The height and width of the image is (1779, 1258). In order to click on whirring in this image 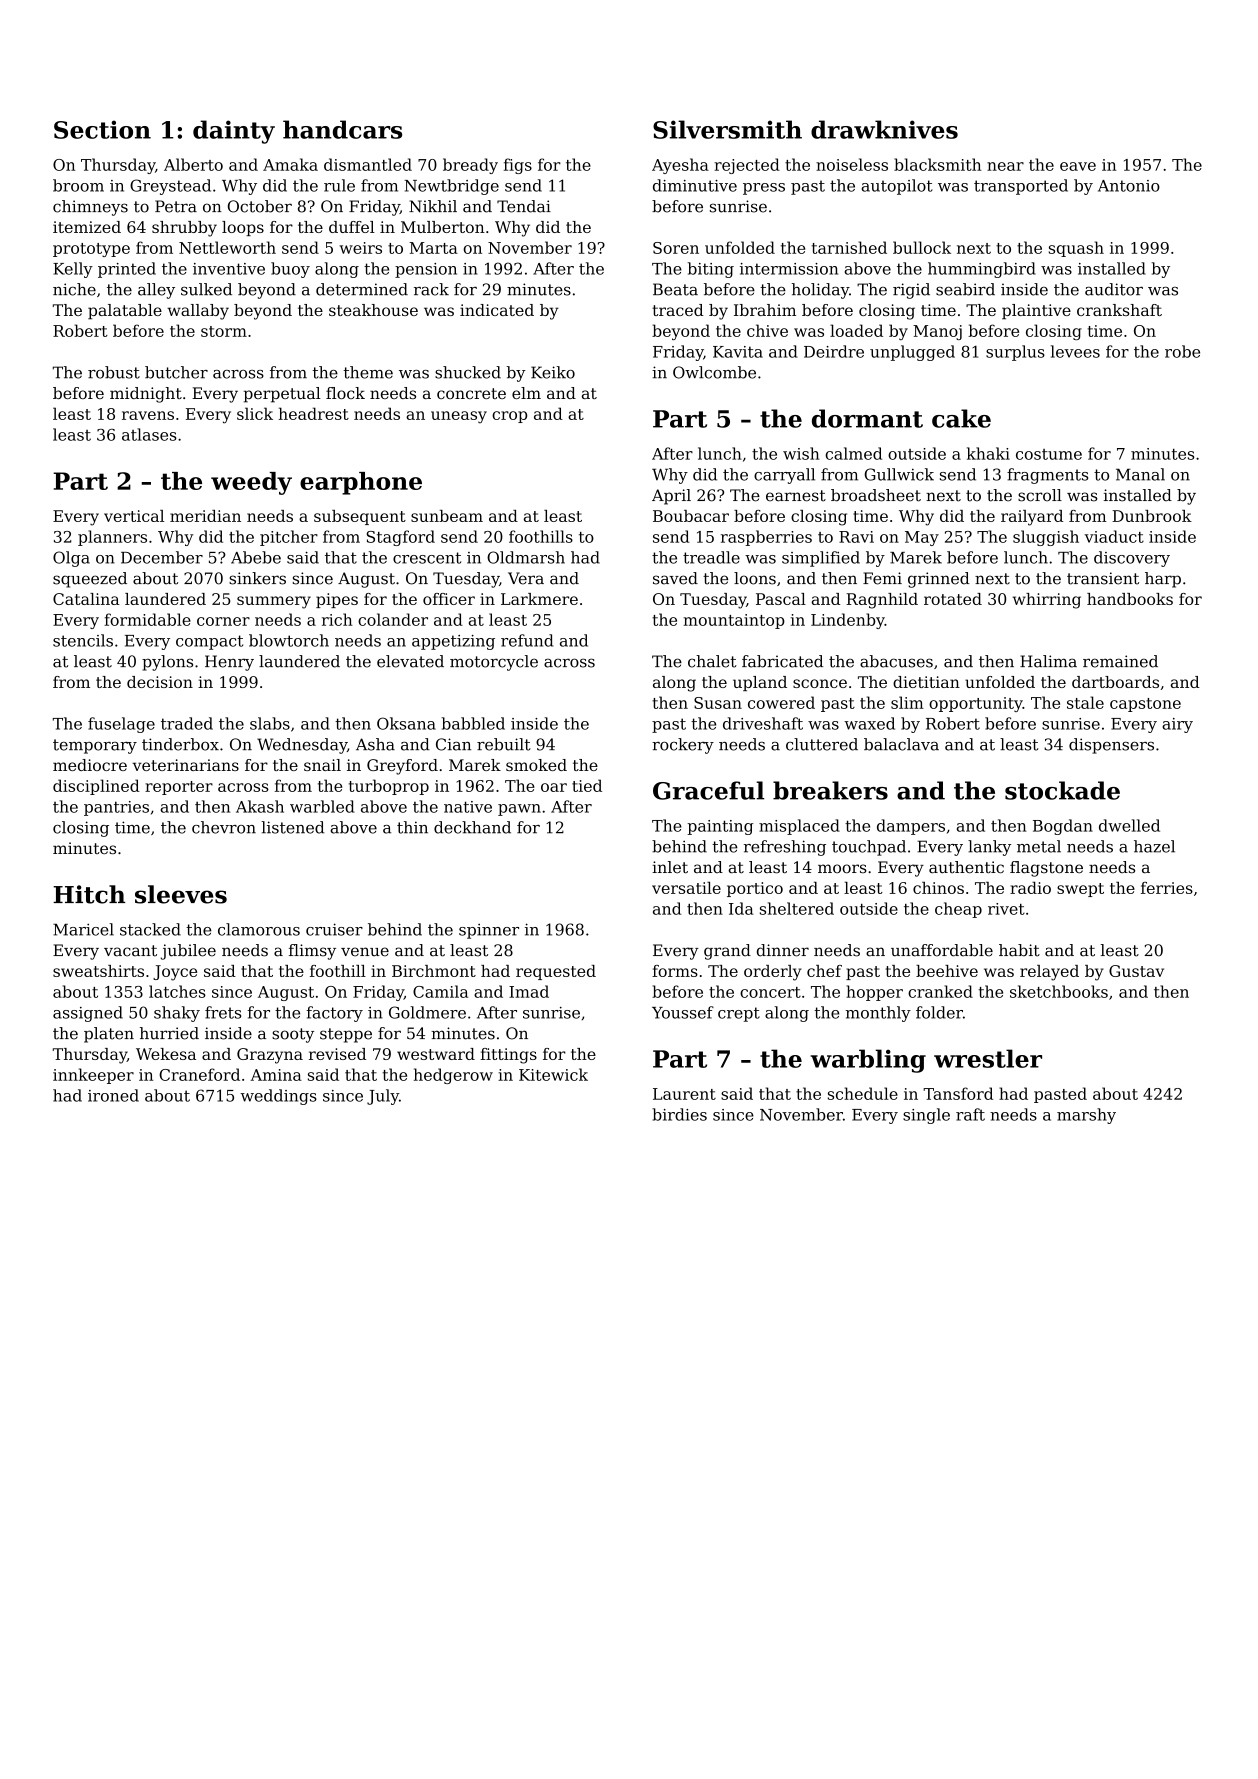, I will do `click(1047, 601)`.
